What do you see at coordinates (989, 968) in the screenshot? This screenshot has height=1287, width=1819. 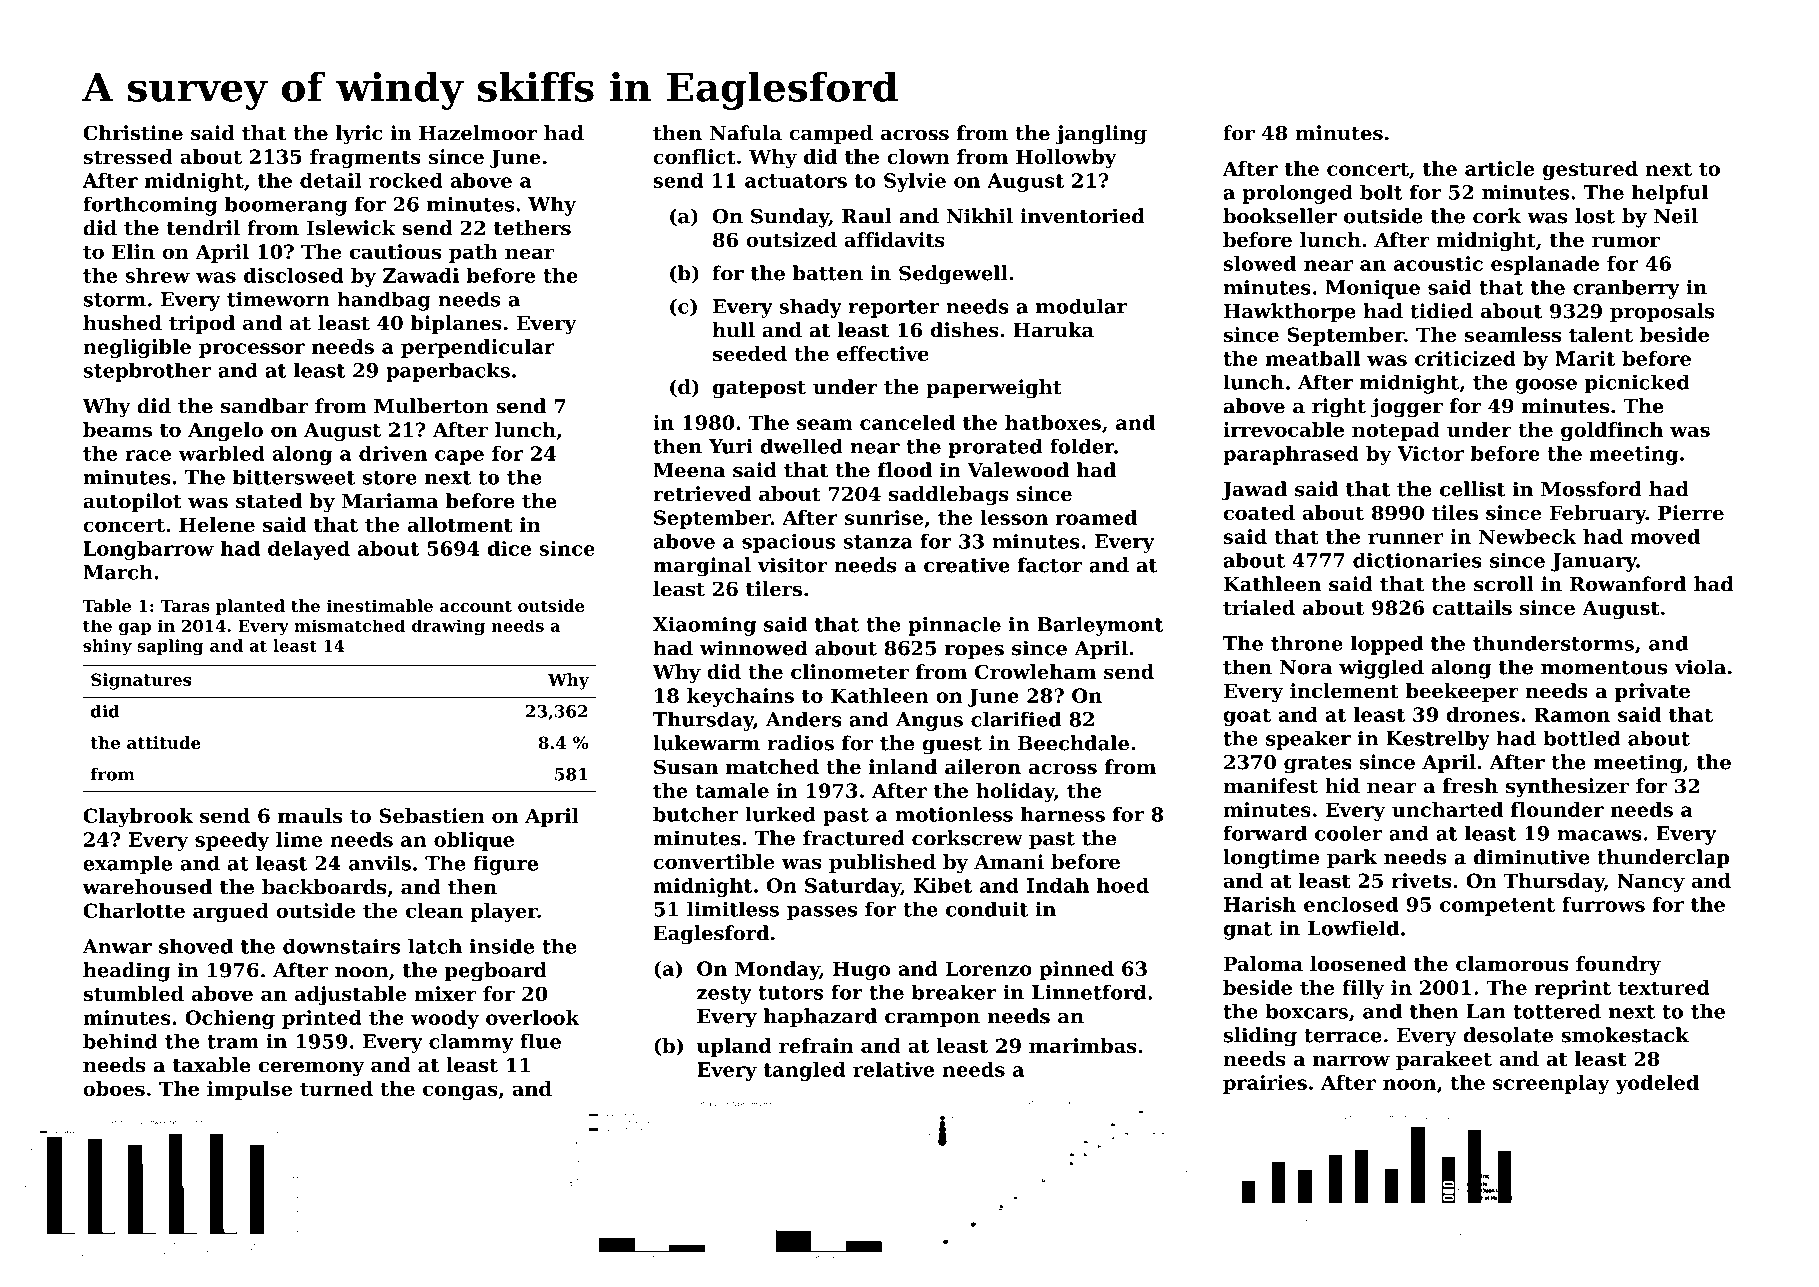 I see `Lorenzo` at bounding box center [989, 968].
